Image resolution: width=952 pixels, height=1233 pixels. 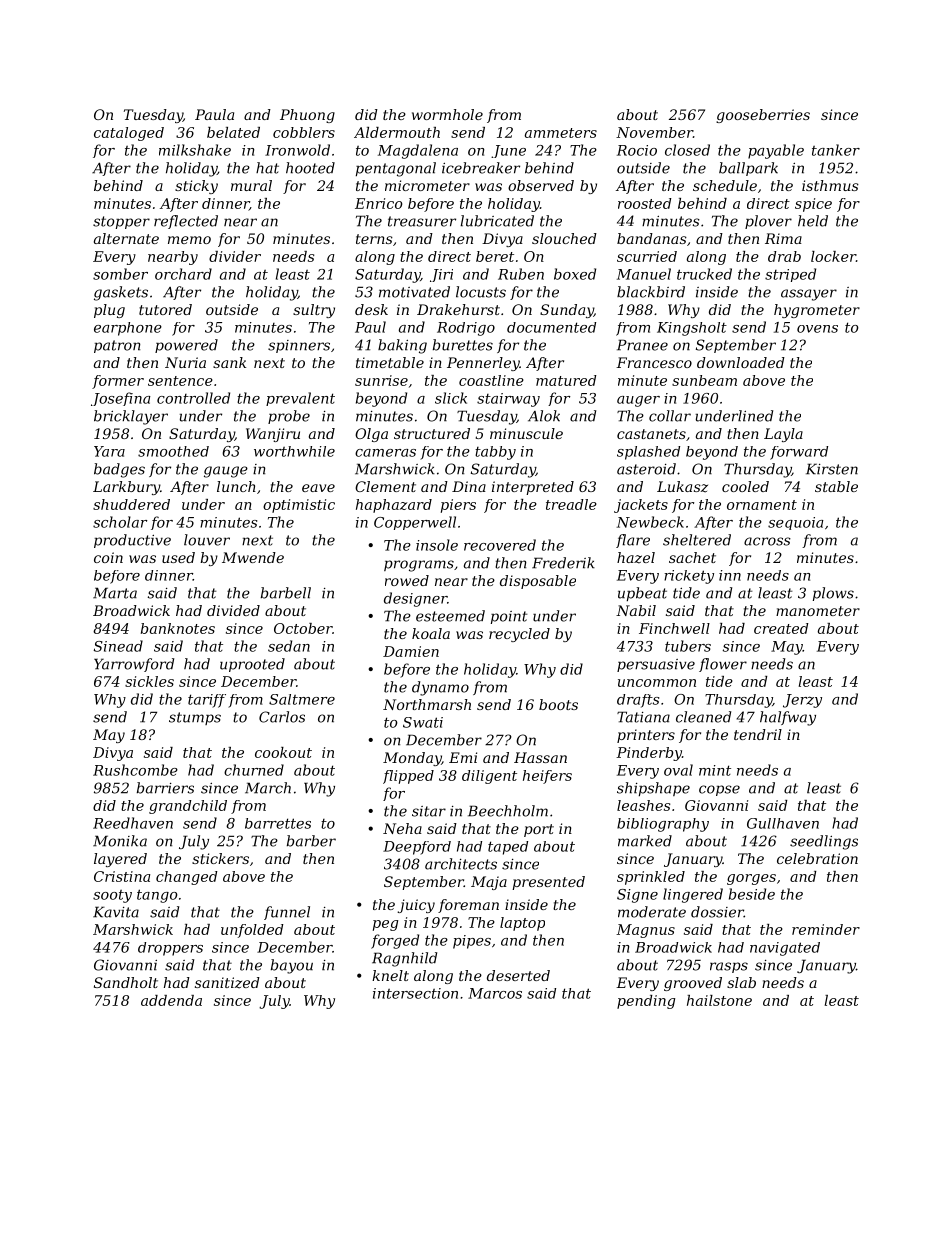 What do you see at coordinates (236, 486) in the image?
I see `lunch` at bounding box center [236, 486].
